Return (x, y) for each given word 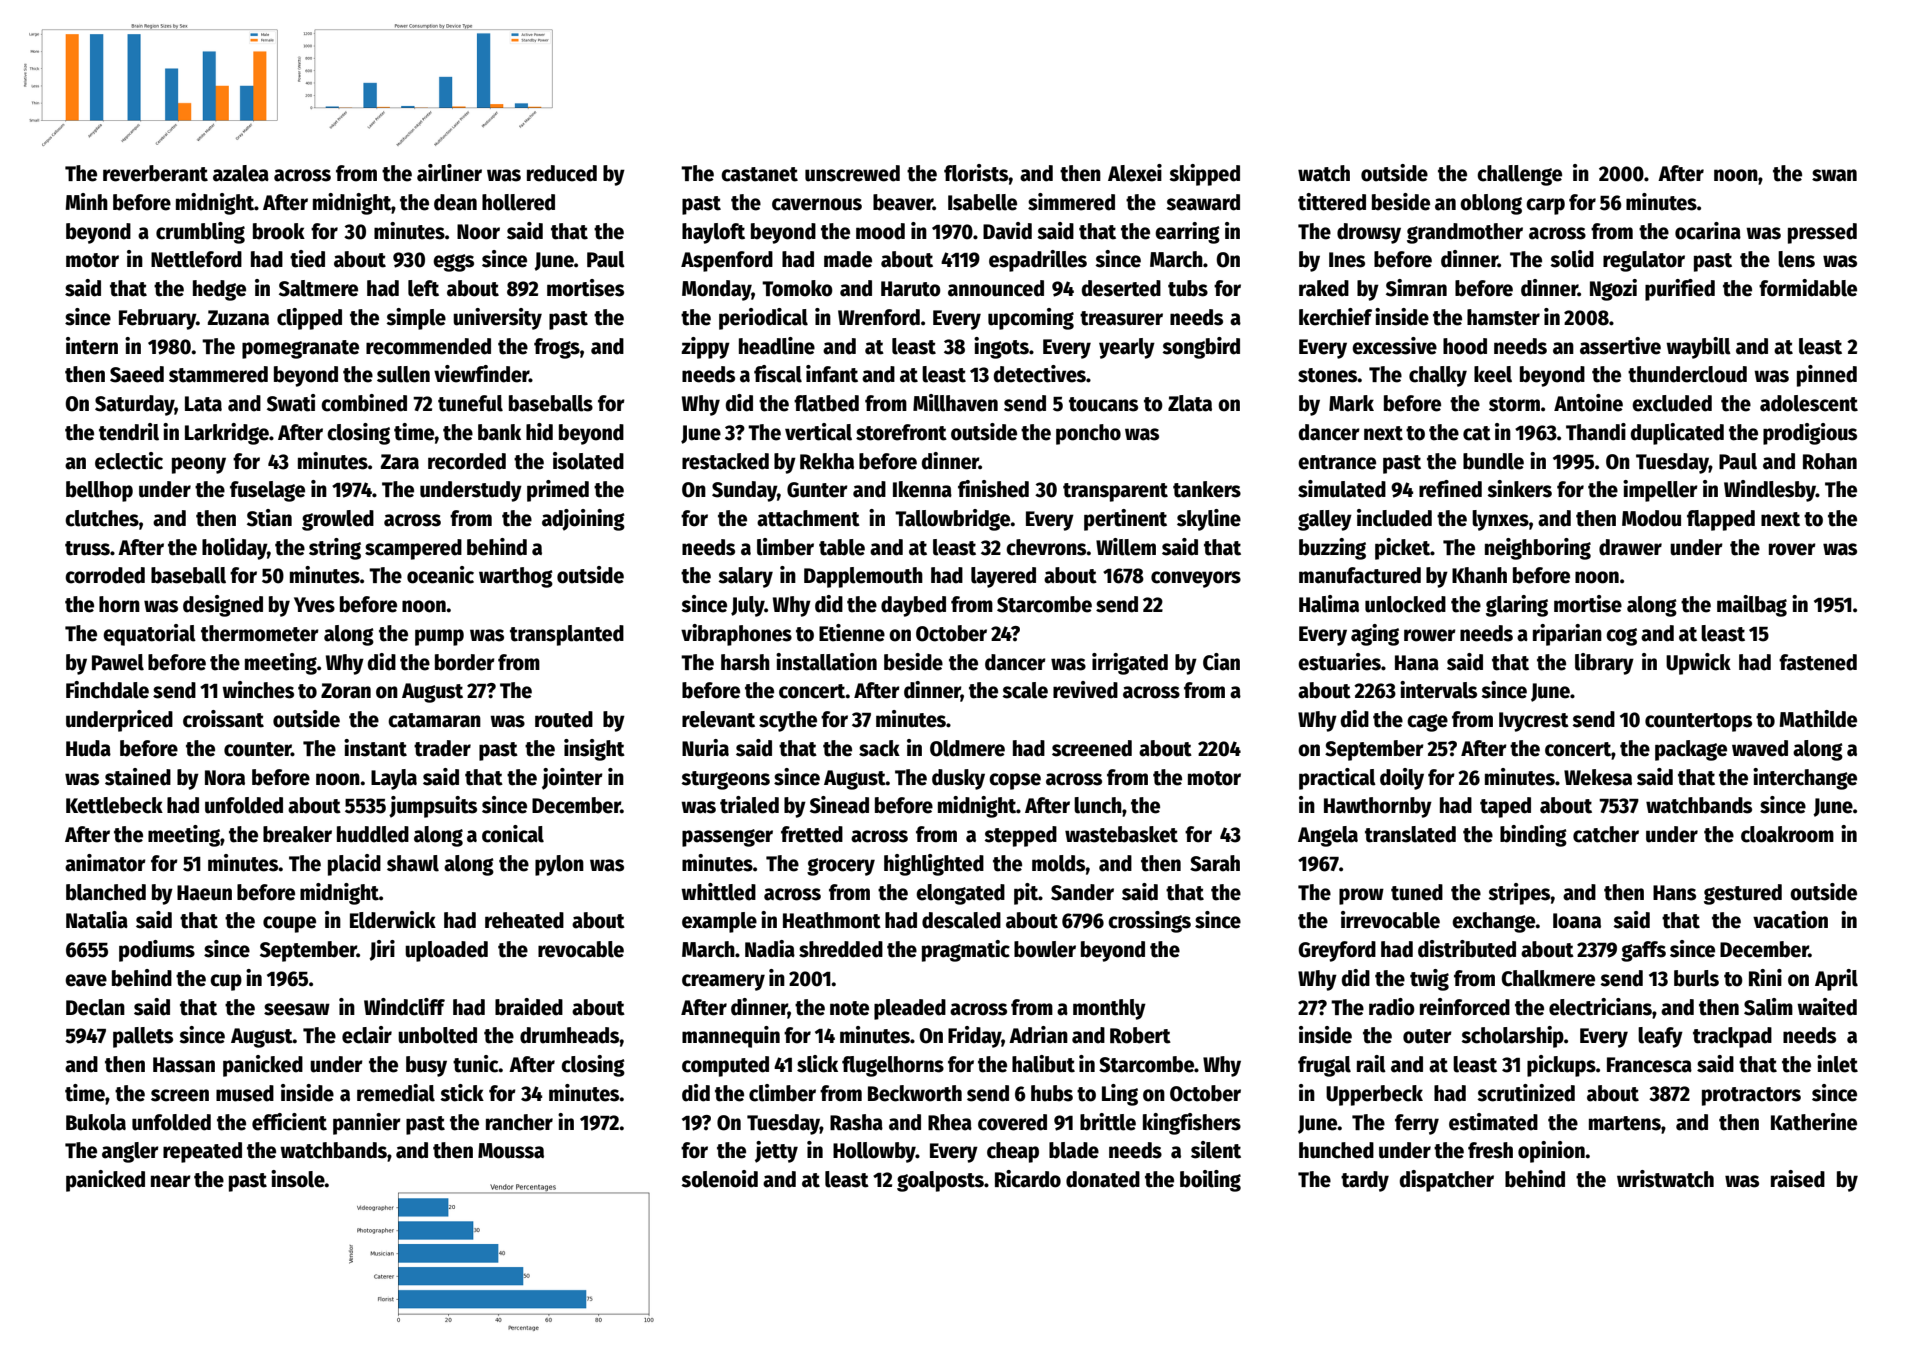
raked (1324, 288)
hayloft (713, 233)
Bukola (96, 1122)
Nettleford (196, 259)
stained (138, 777)
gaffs (1643, 951)
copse (1015, 781)
